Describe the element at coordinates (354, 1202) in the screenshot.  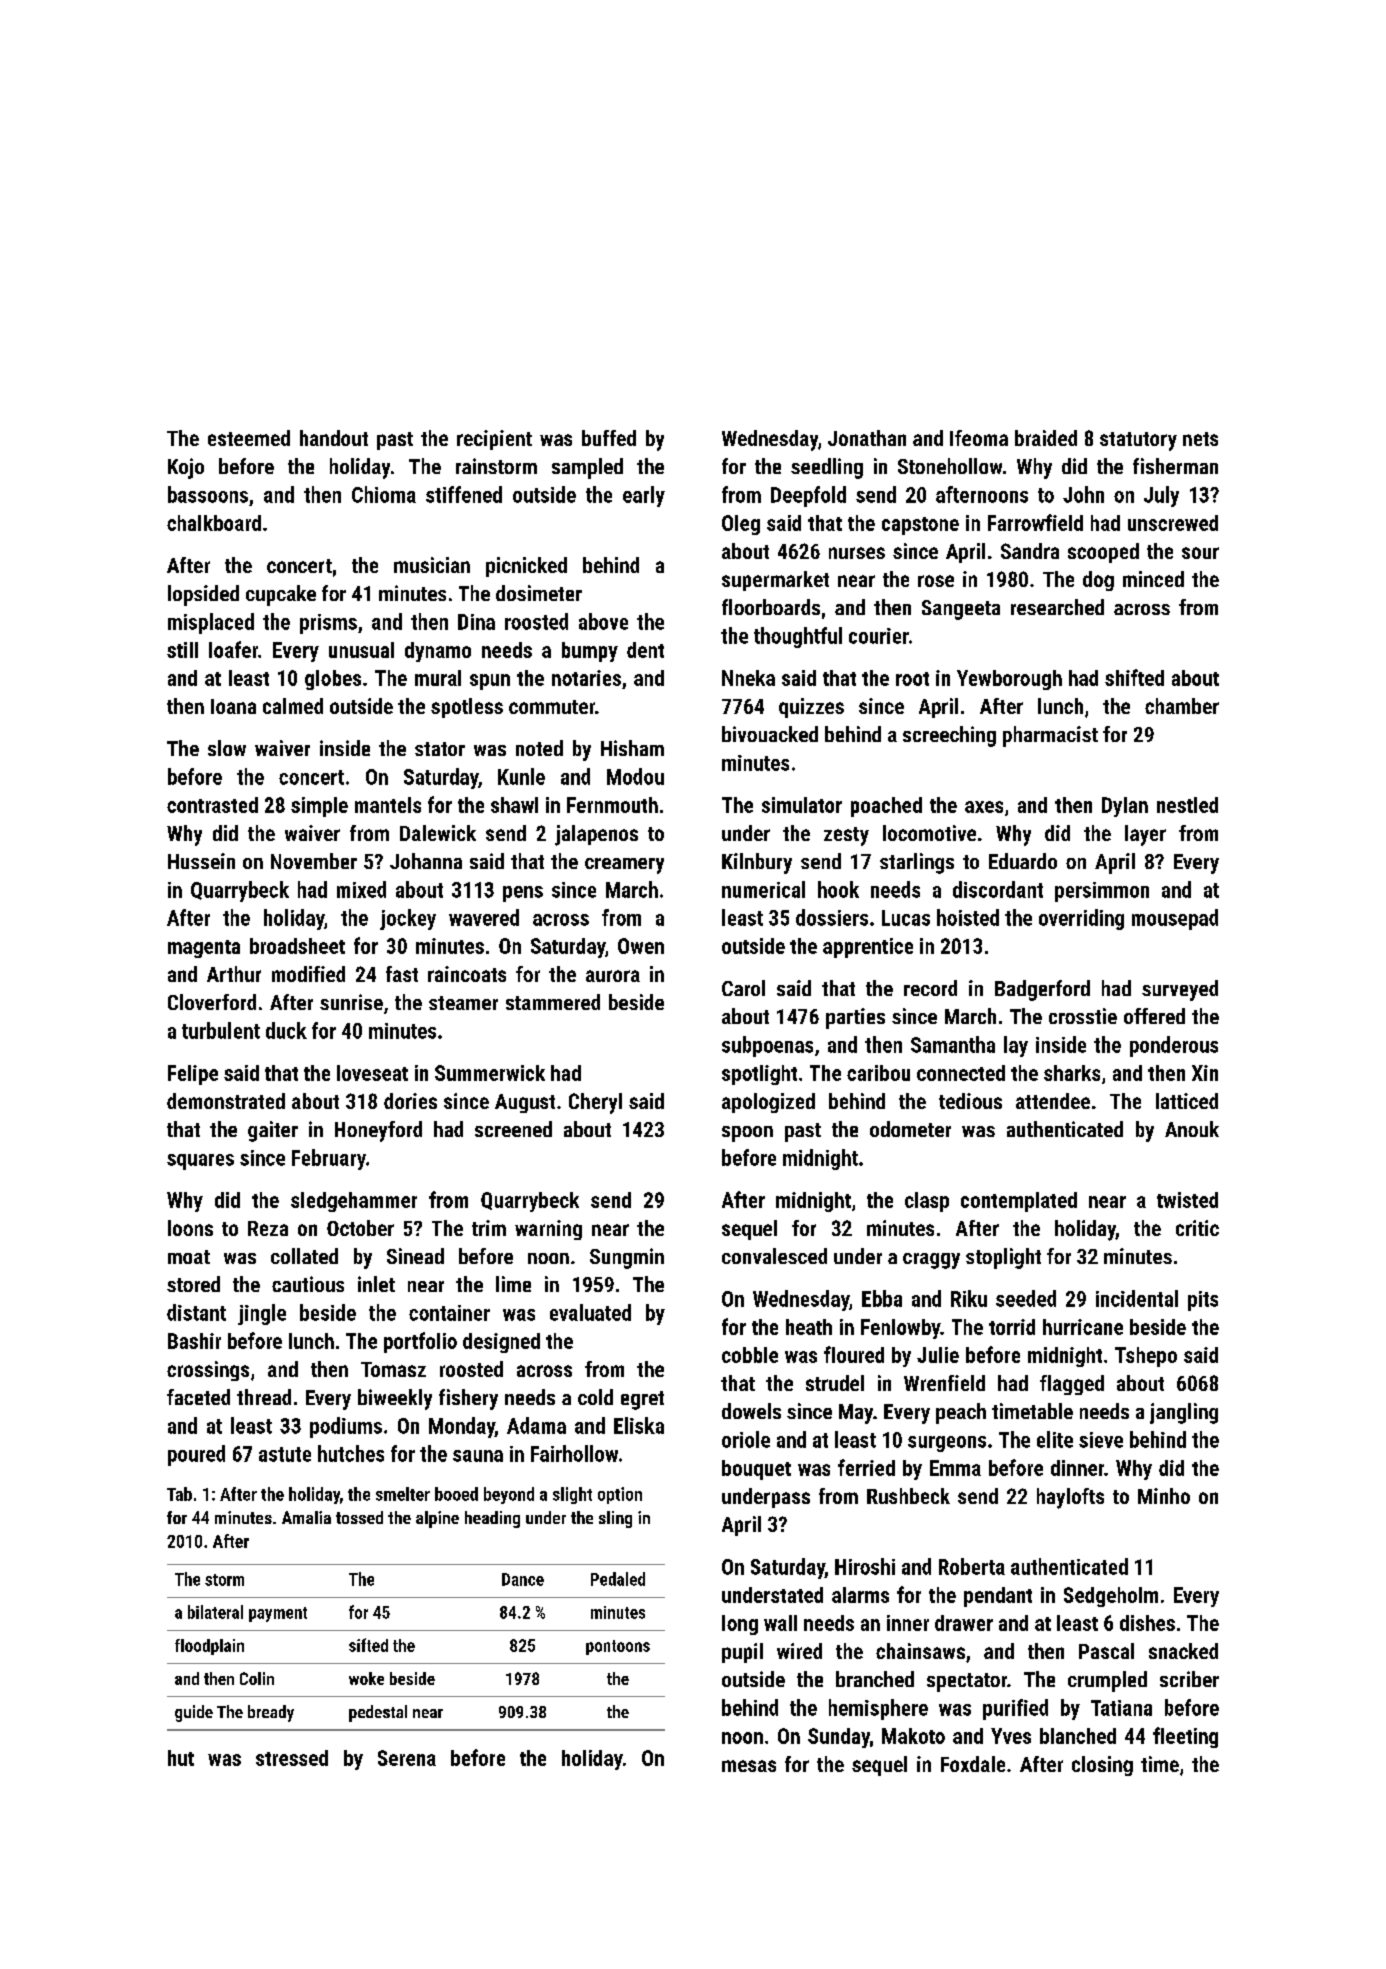
I see `sledgehammer` at that location.
